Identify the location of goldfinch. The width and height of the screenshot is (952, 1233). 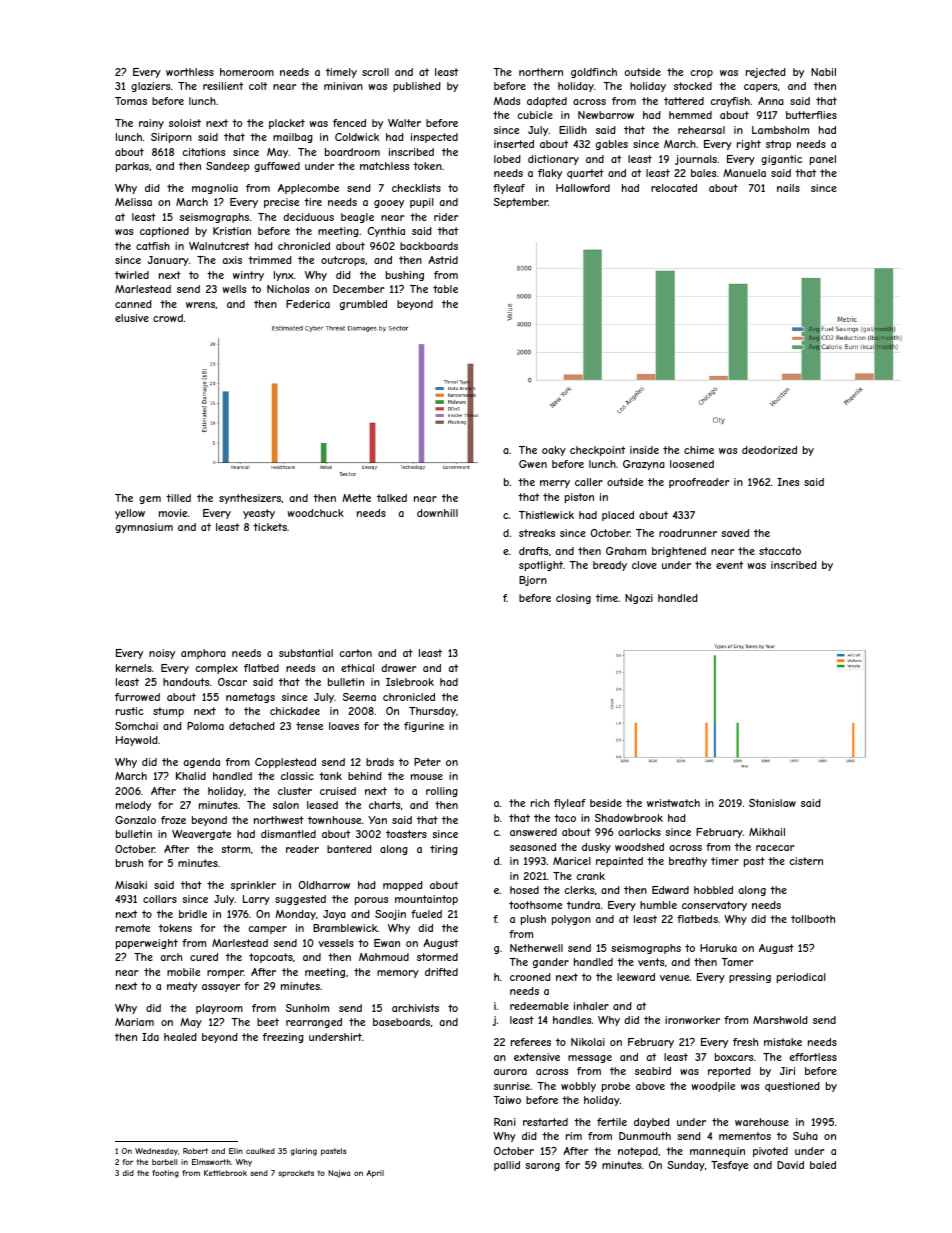
(594, 73).
